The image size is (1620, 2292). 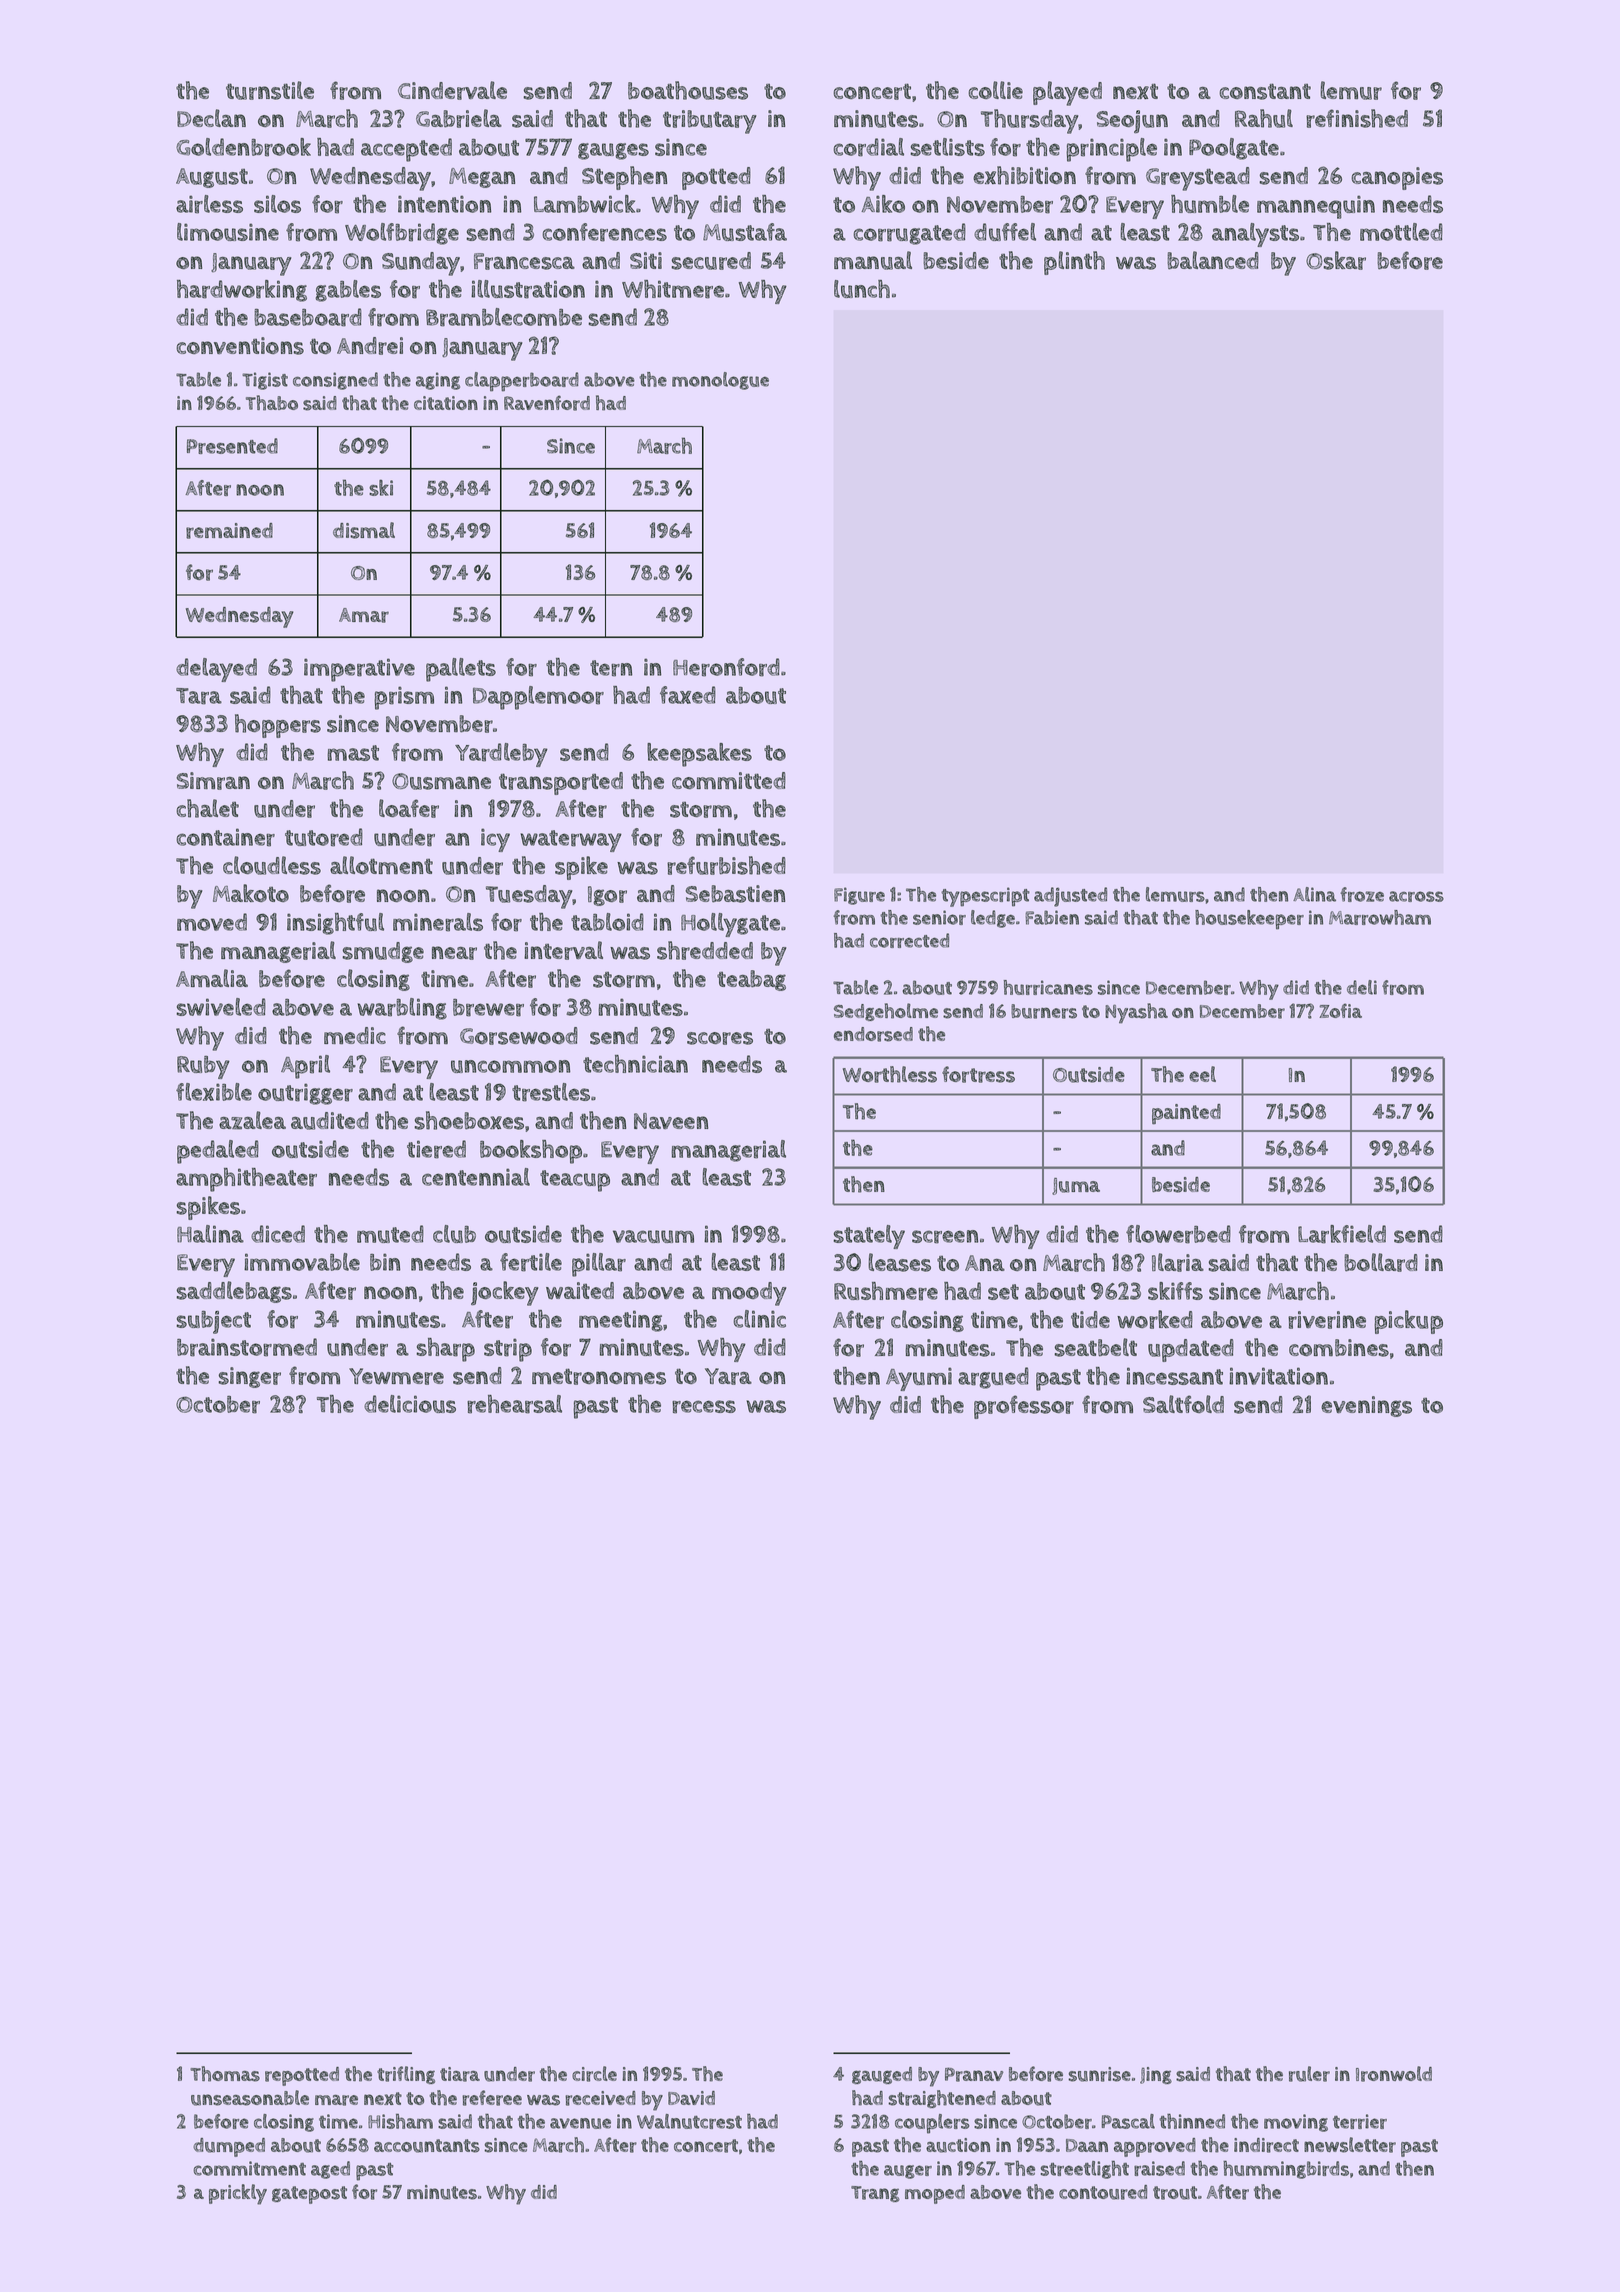 What do you see at coordinates (978, 1074) in the screenshot?
I see `fortress` at bounding box center [978, 1074].
